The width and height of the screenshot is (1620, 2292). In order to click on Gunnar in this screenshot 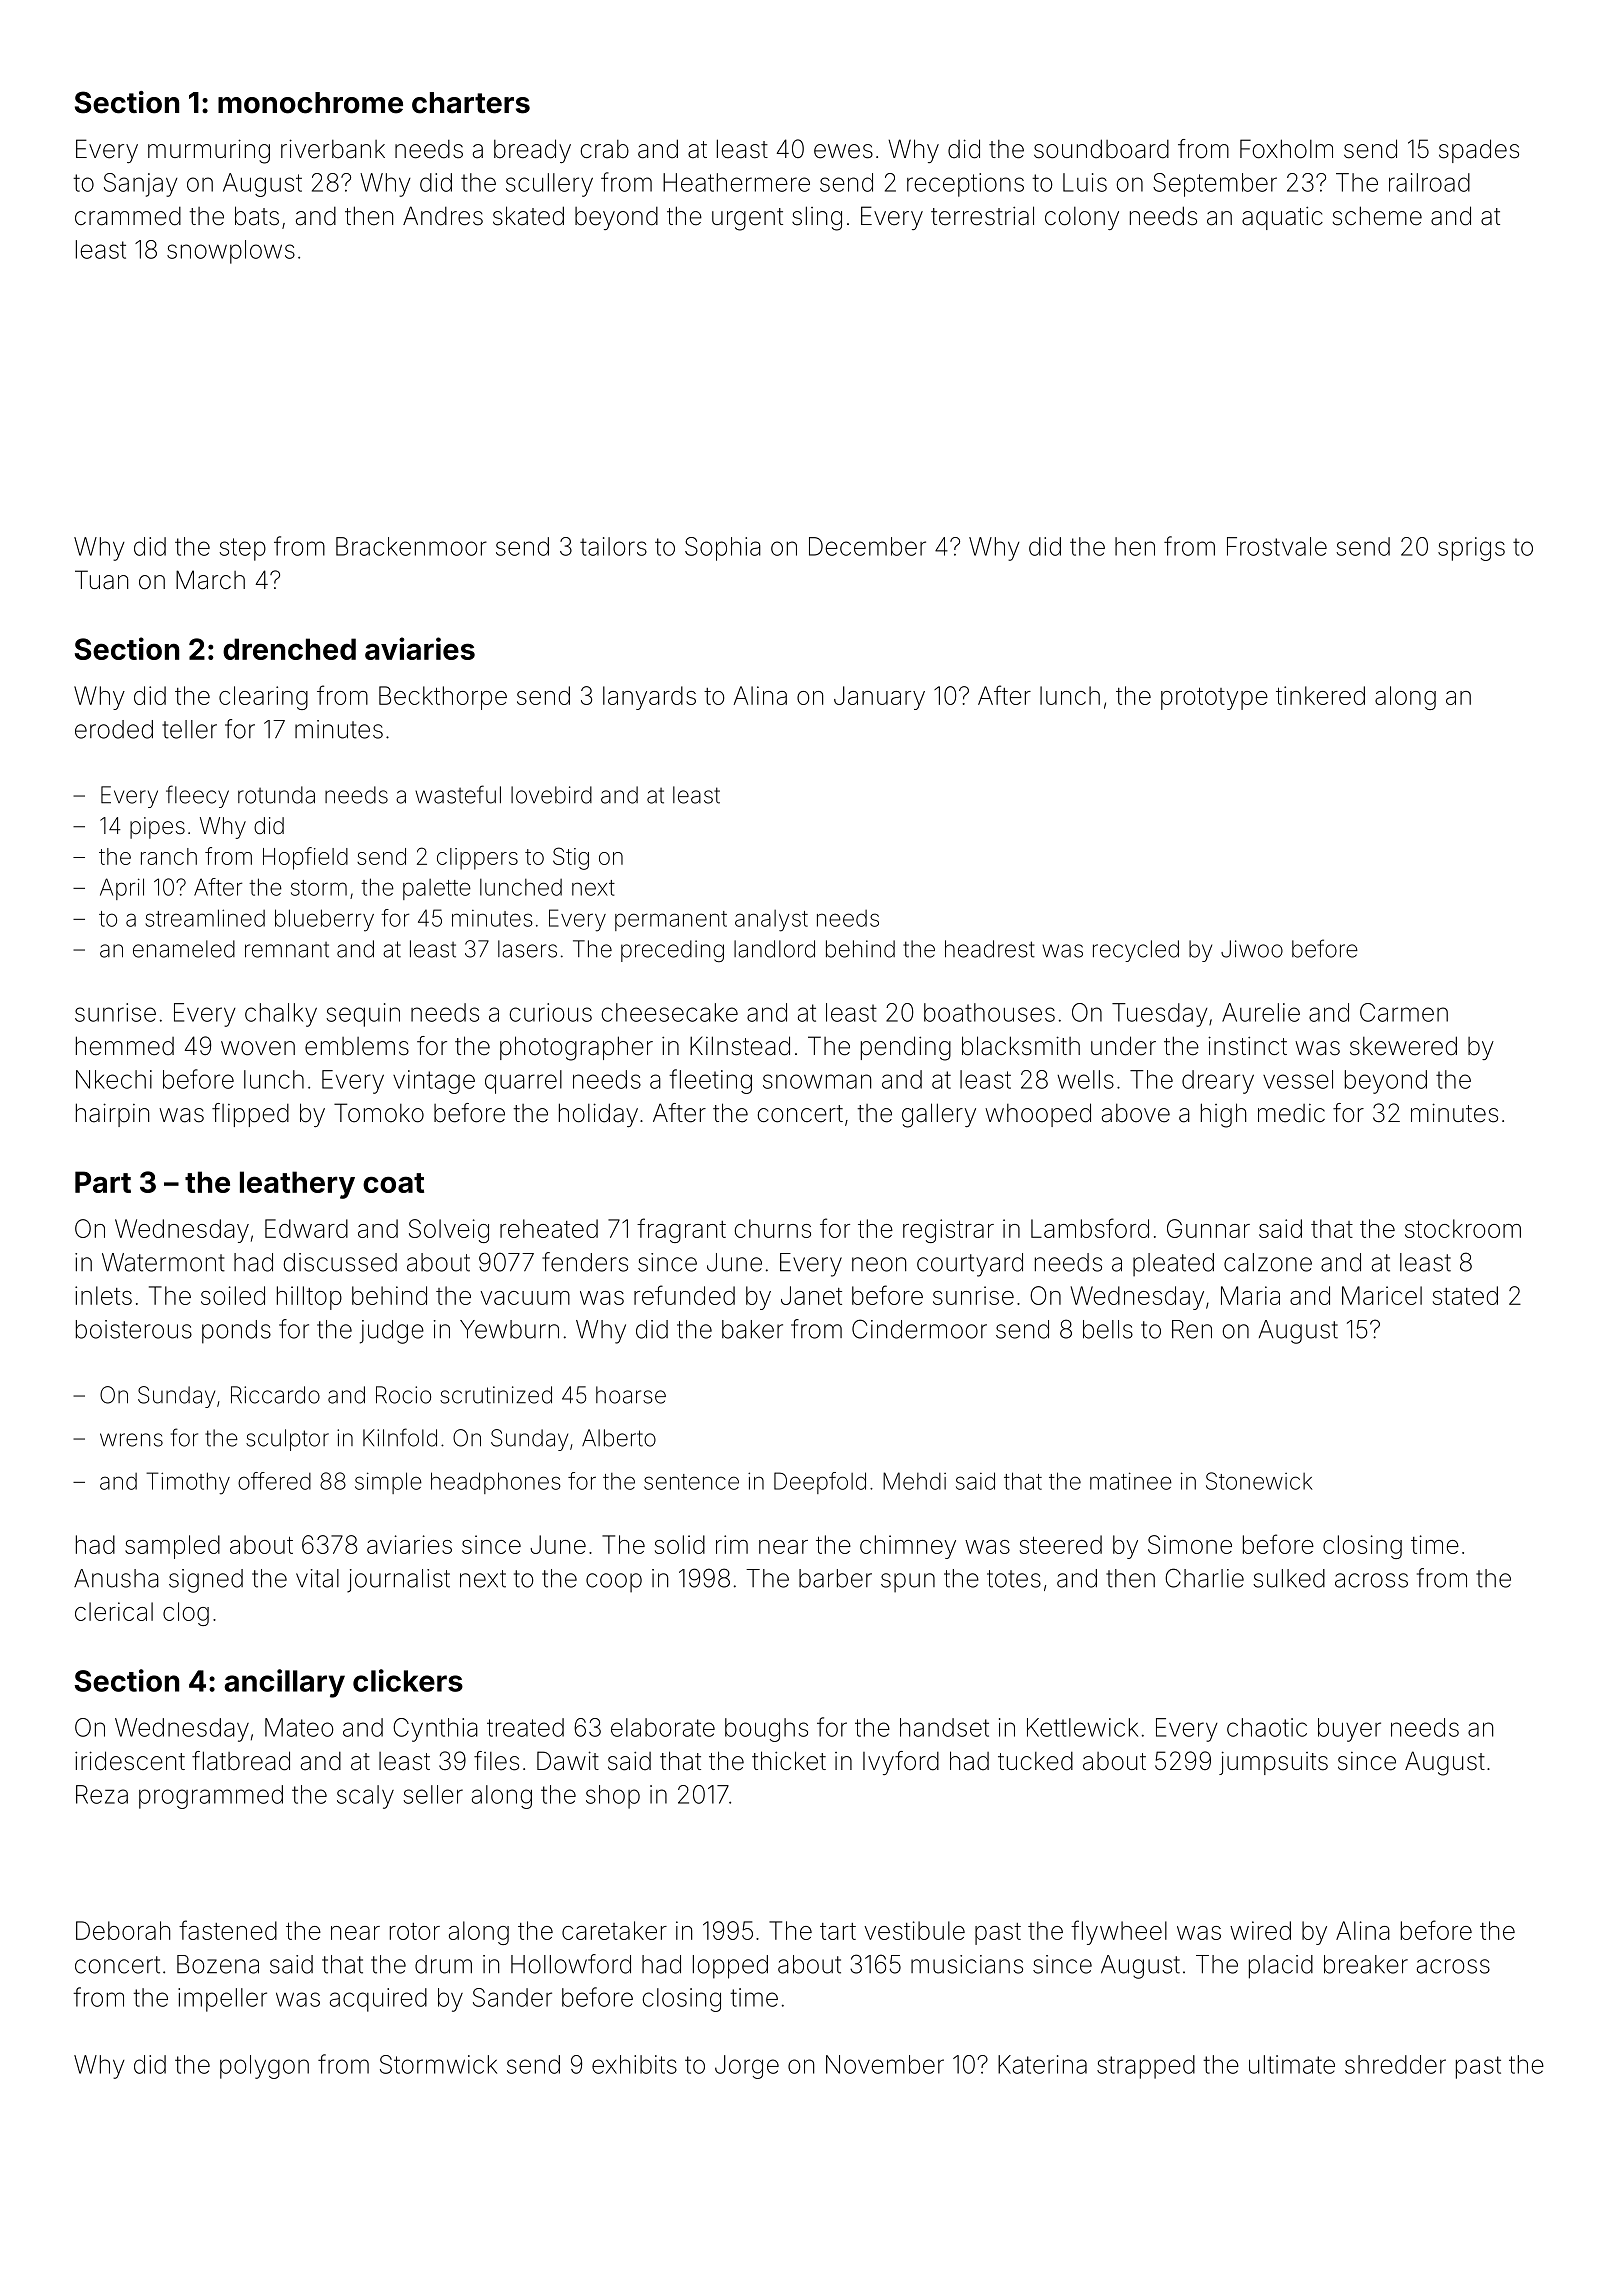, I will do `click(1208, 1228)`.
